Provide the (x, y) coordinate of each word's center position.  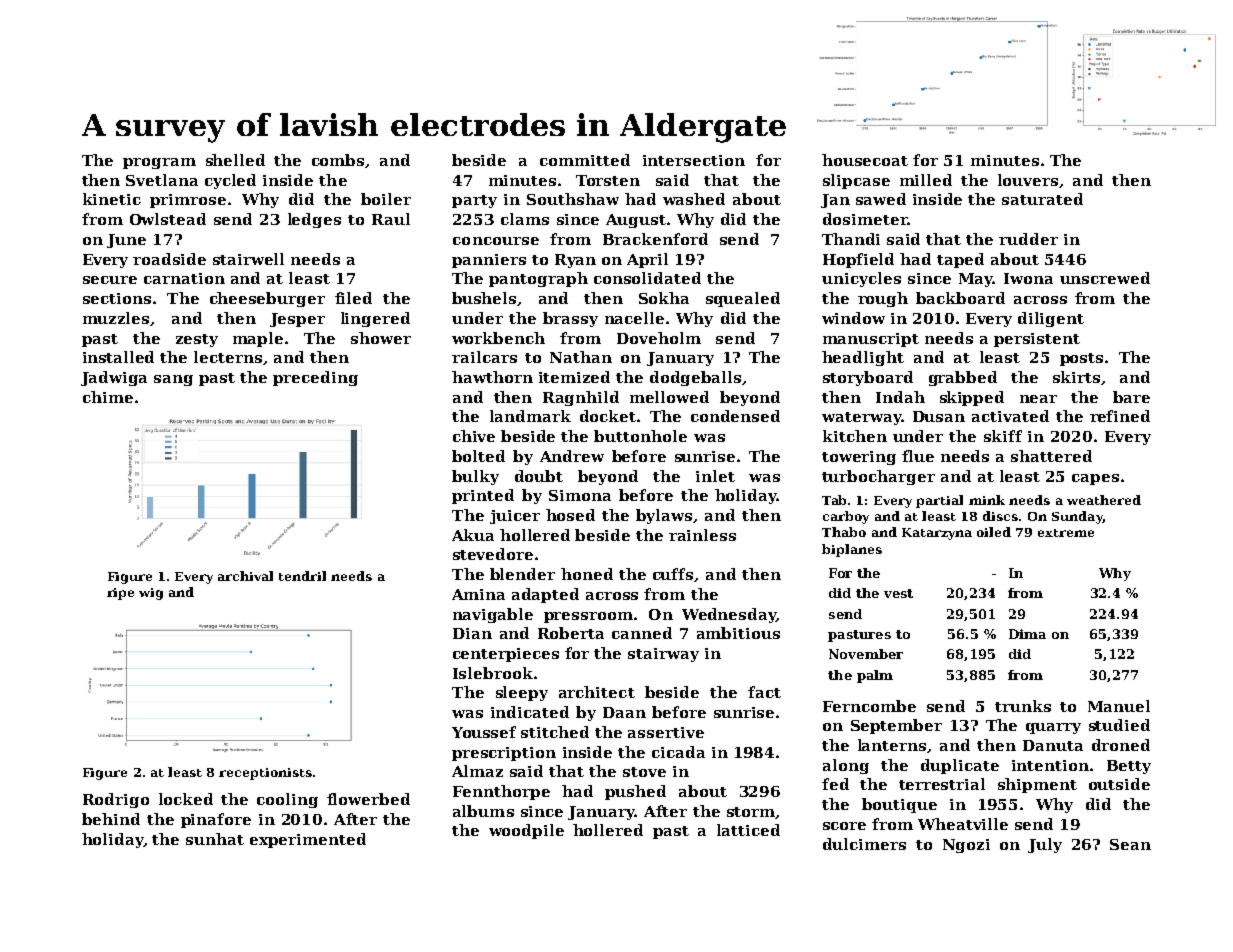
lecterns (228, 357)
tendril (302, 576)
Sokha (664, 298)
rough (883, 299)
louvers (1028, 180)
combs (338, 160)
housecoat (865, 160)
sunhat (215, 839)
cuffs (673, 574)
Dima (1027, 634)
